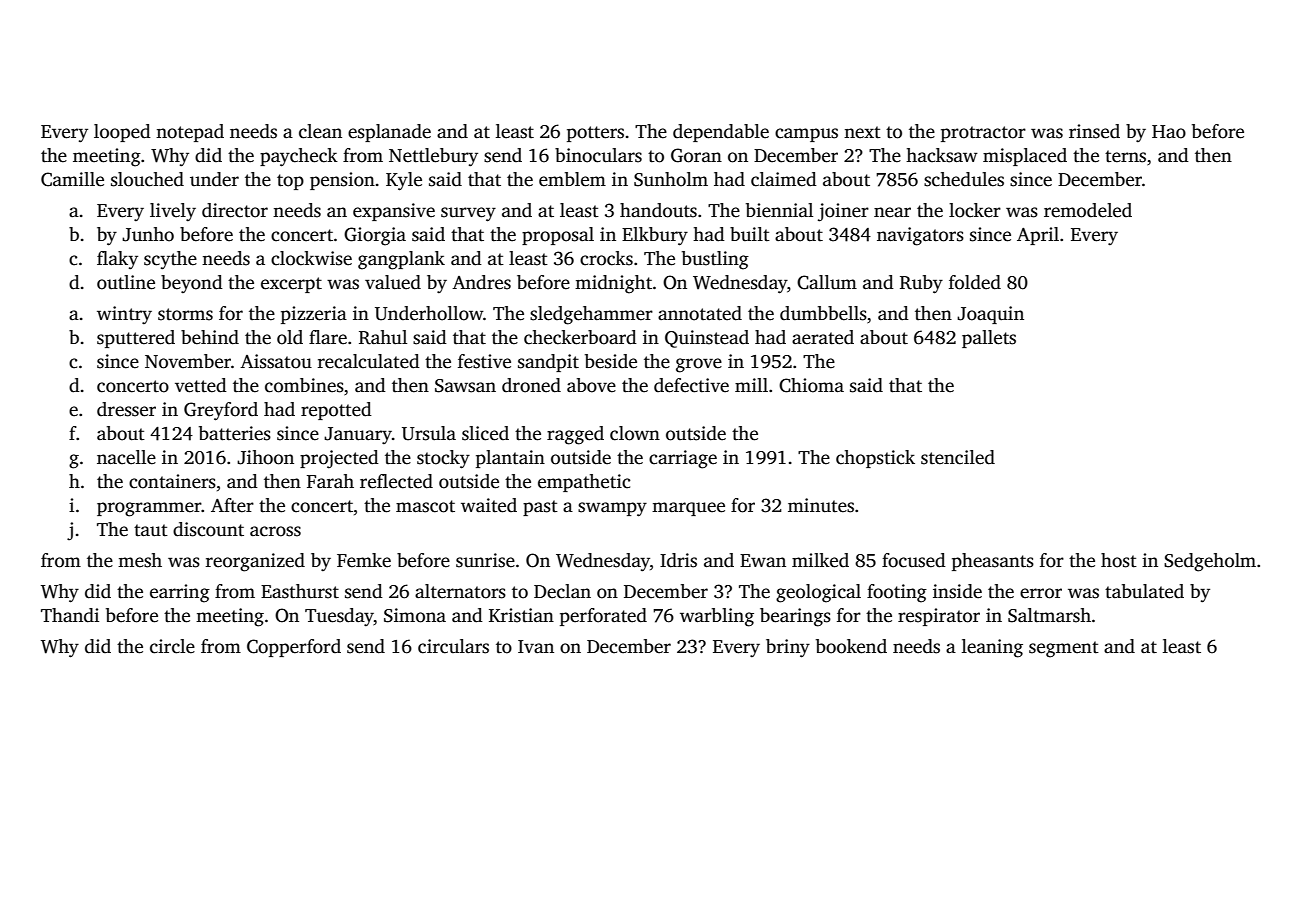 The width and height of the screenshot is (1308, 924). Describe the element at coordinates (1049, 615) in the screenshot. I see `Saltmarsh` at that location.
